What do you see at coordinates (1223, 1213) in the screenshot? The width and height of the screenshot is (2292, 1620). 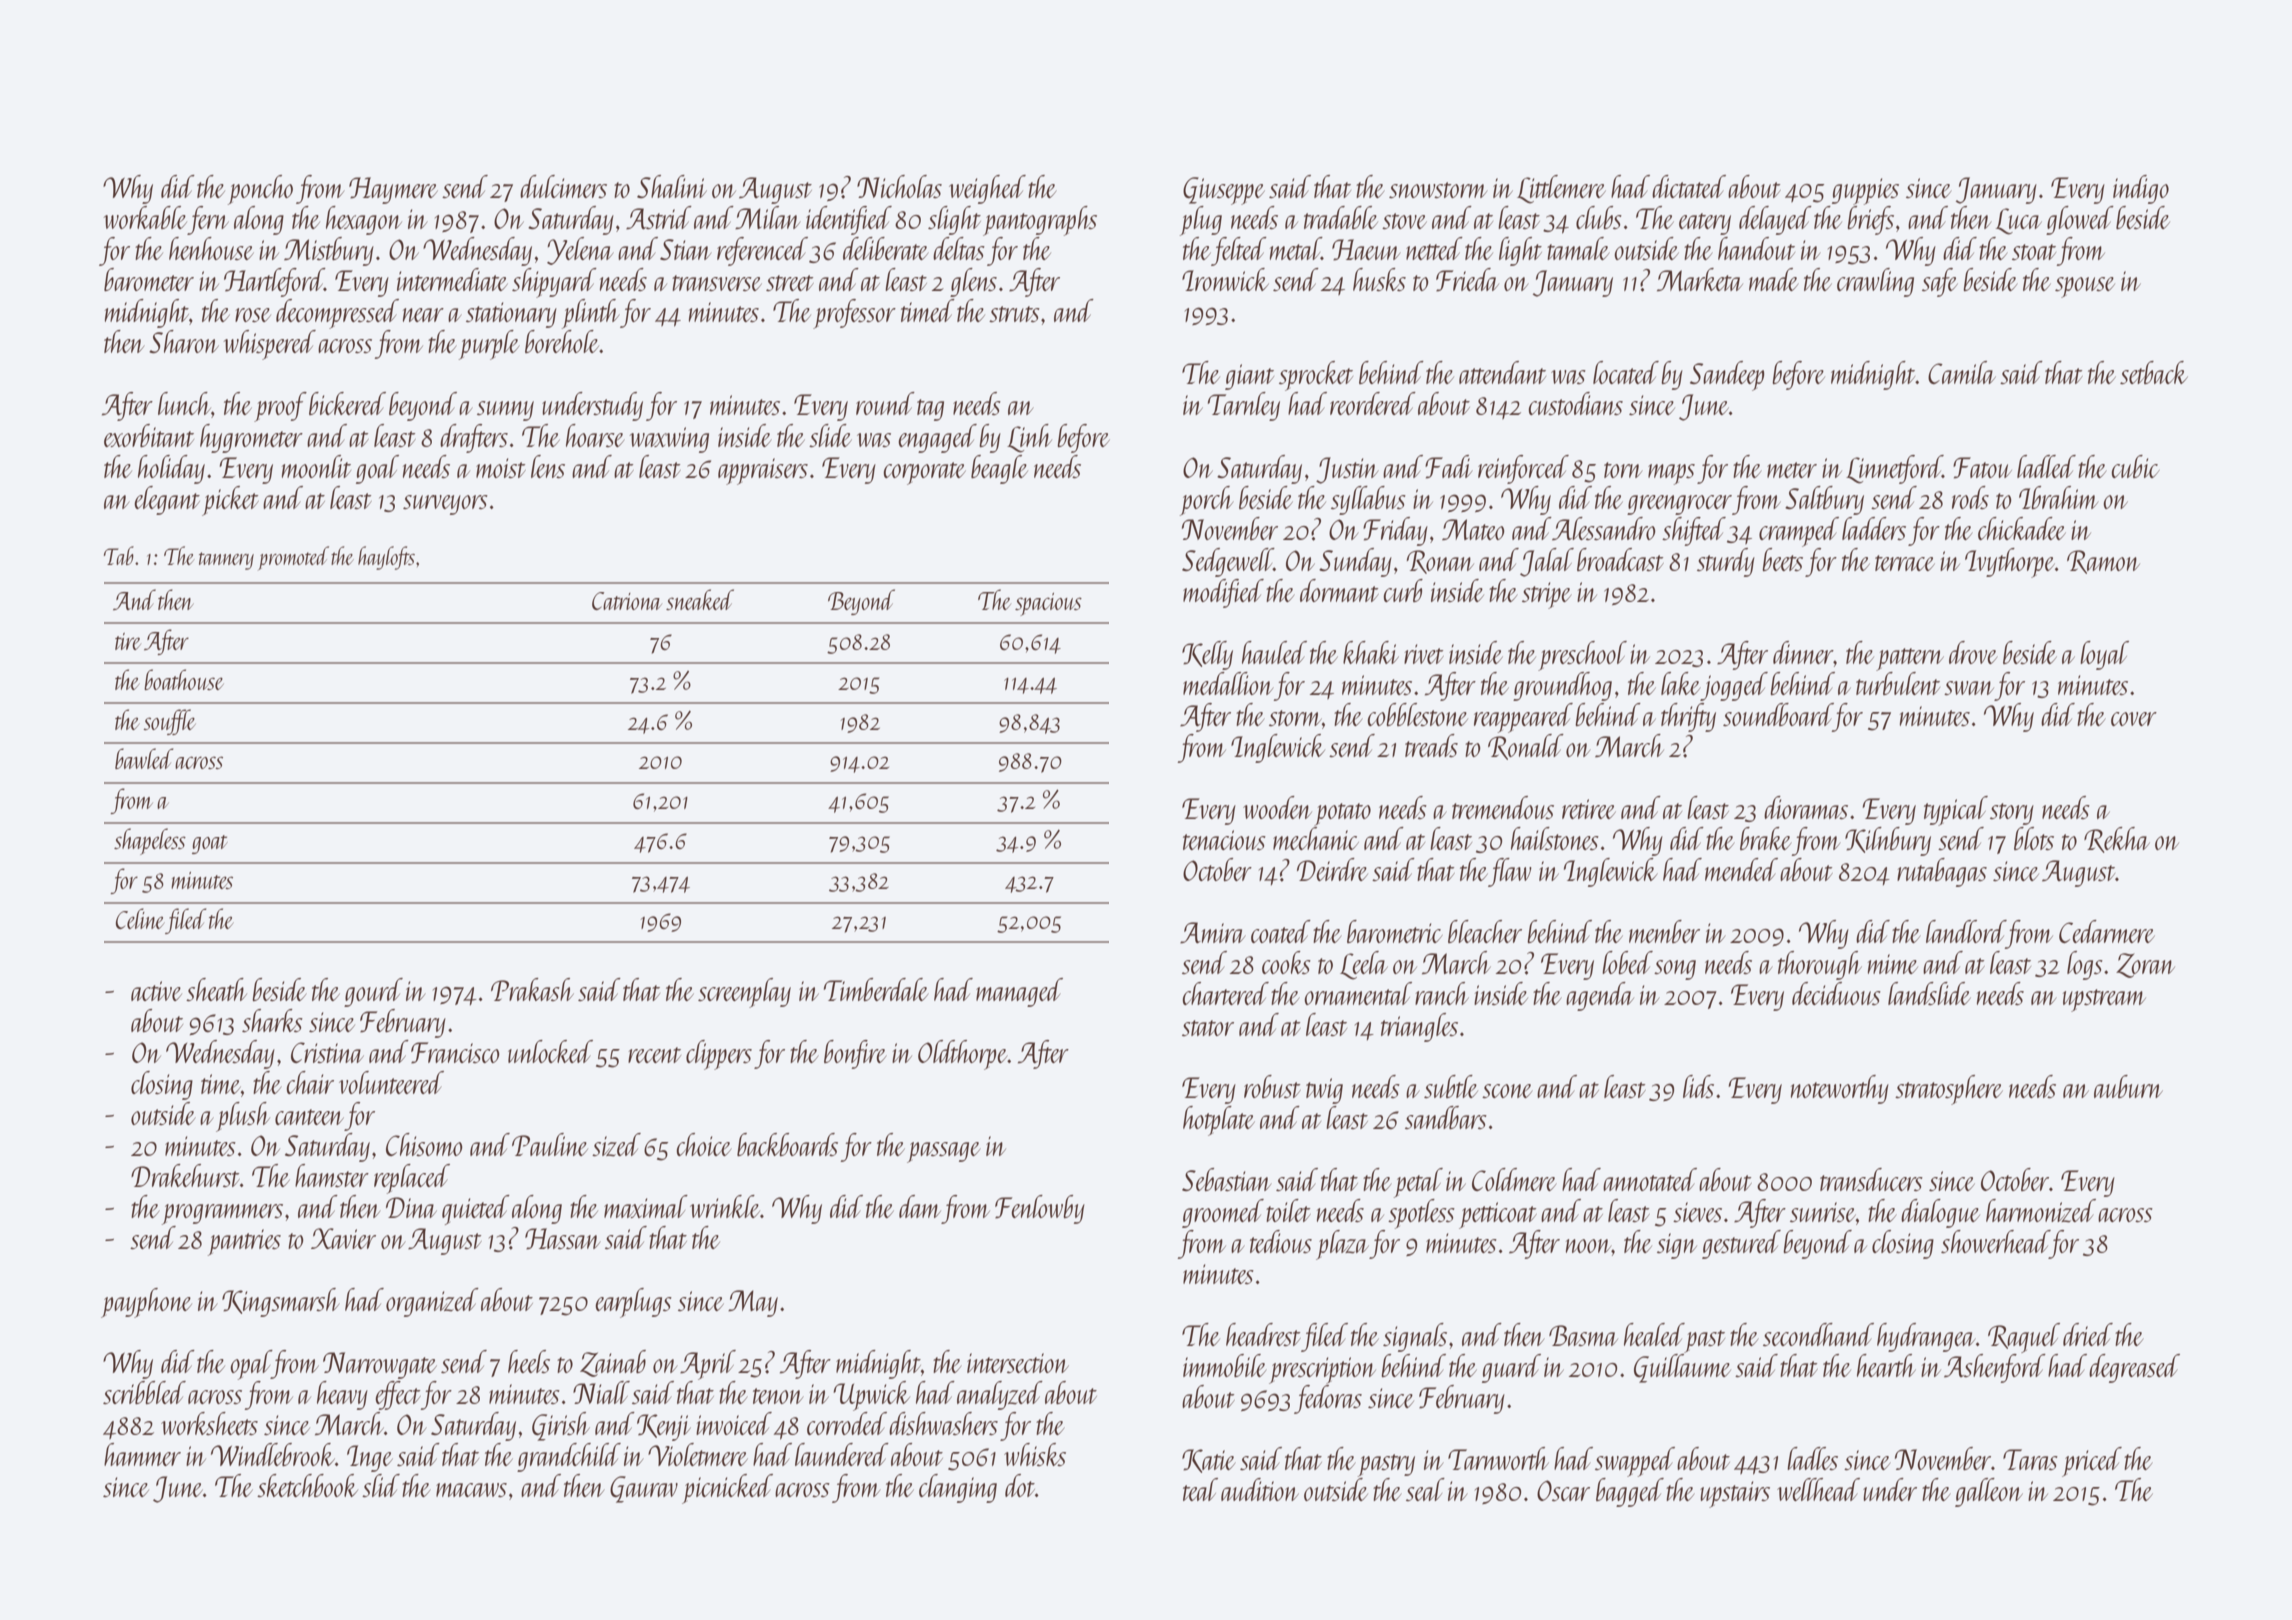 I see `groomed` at bounding box center [1223, 1213].
